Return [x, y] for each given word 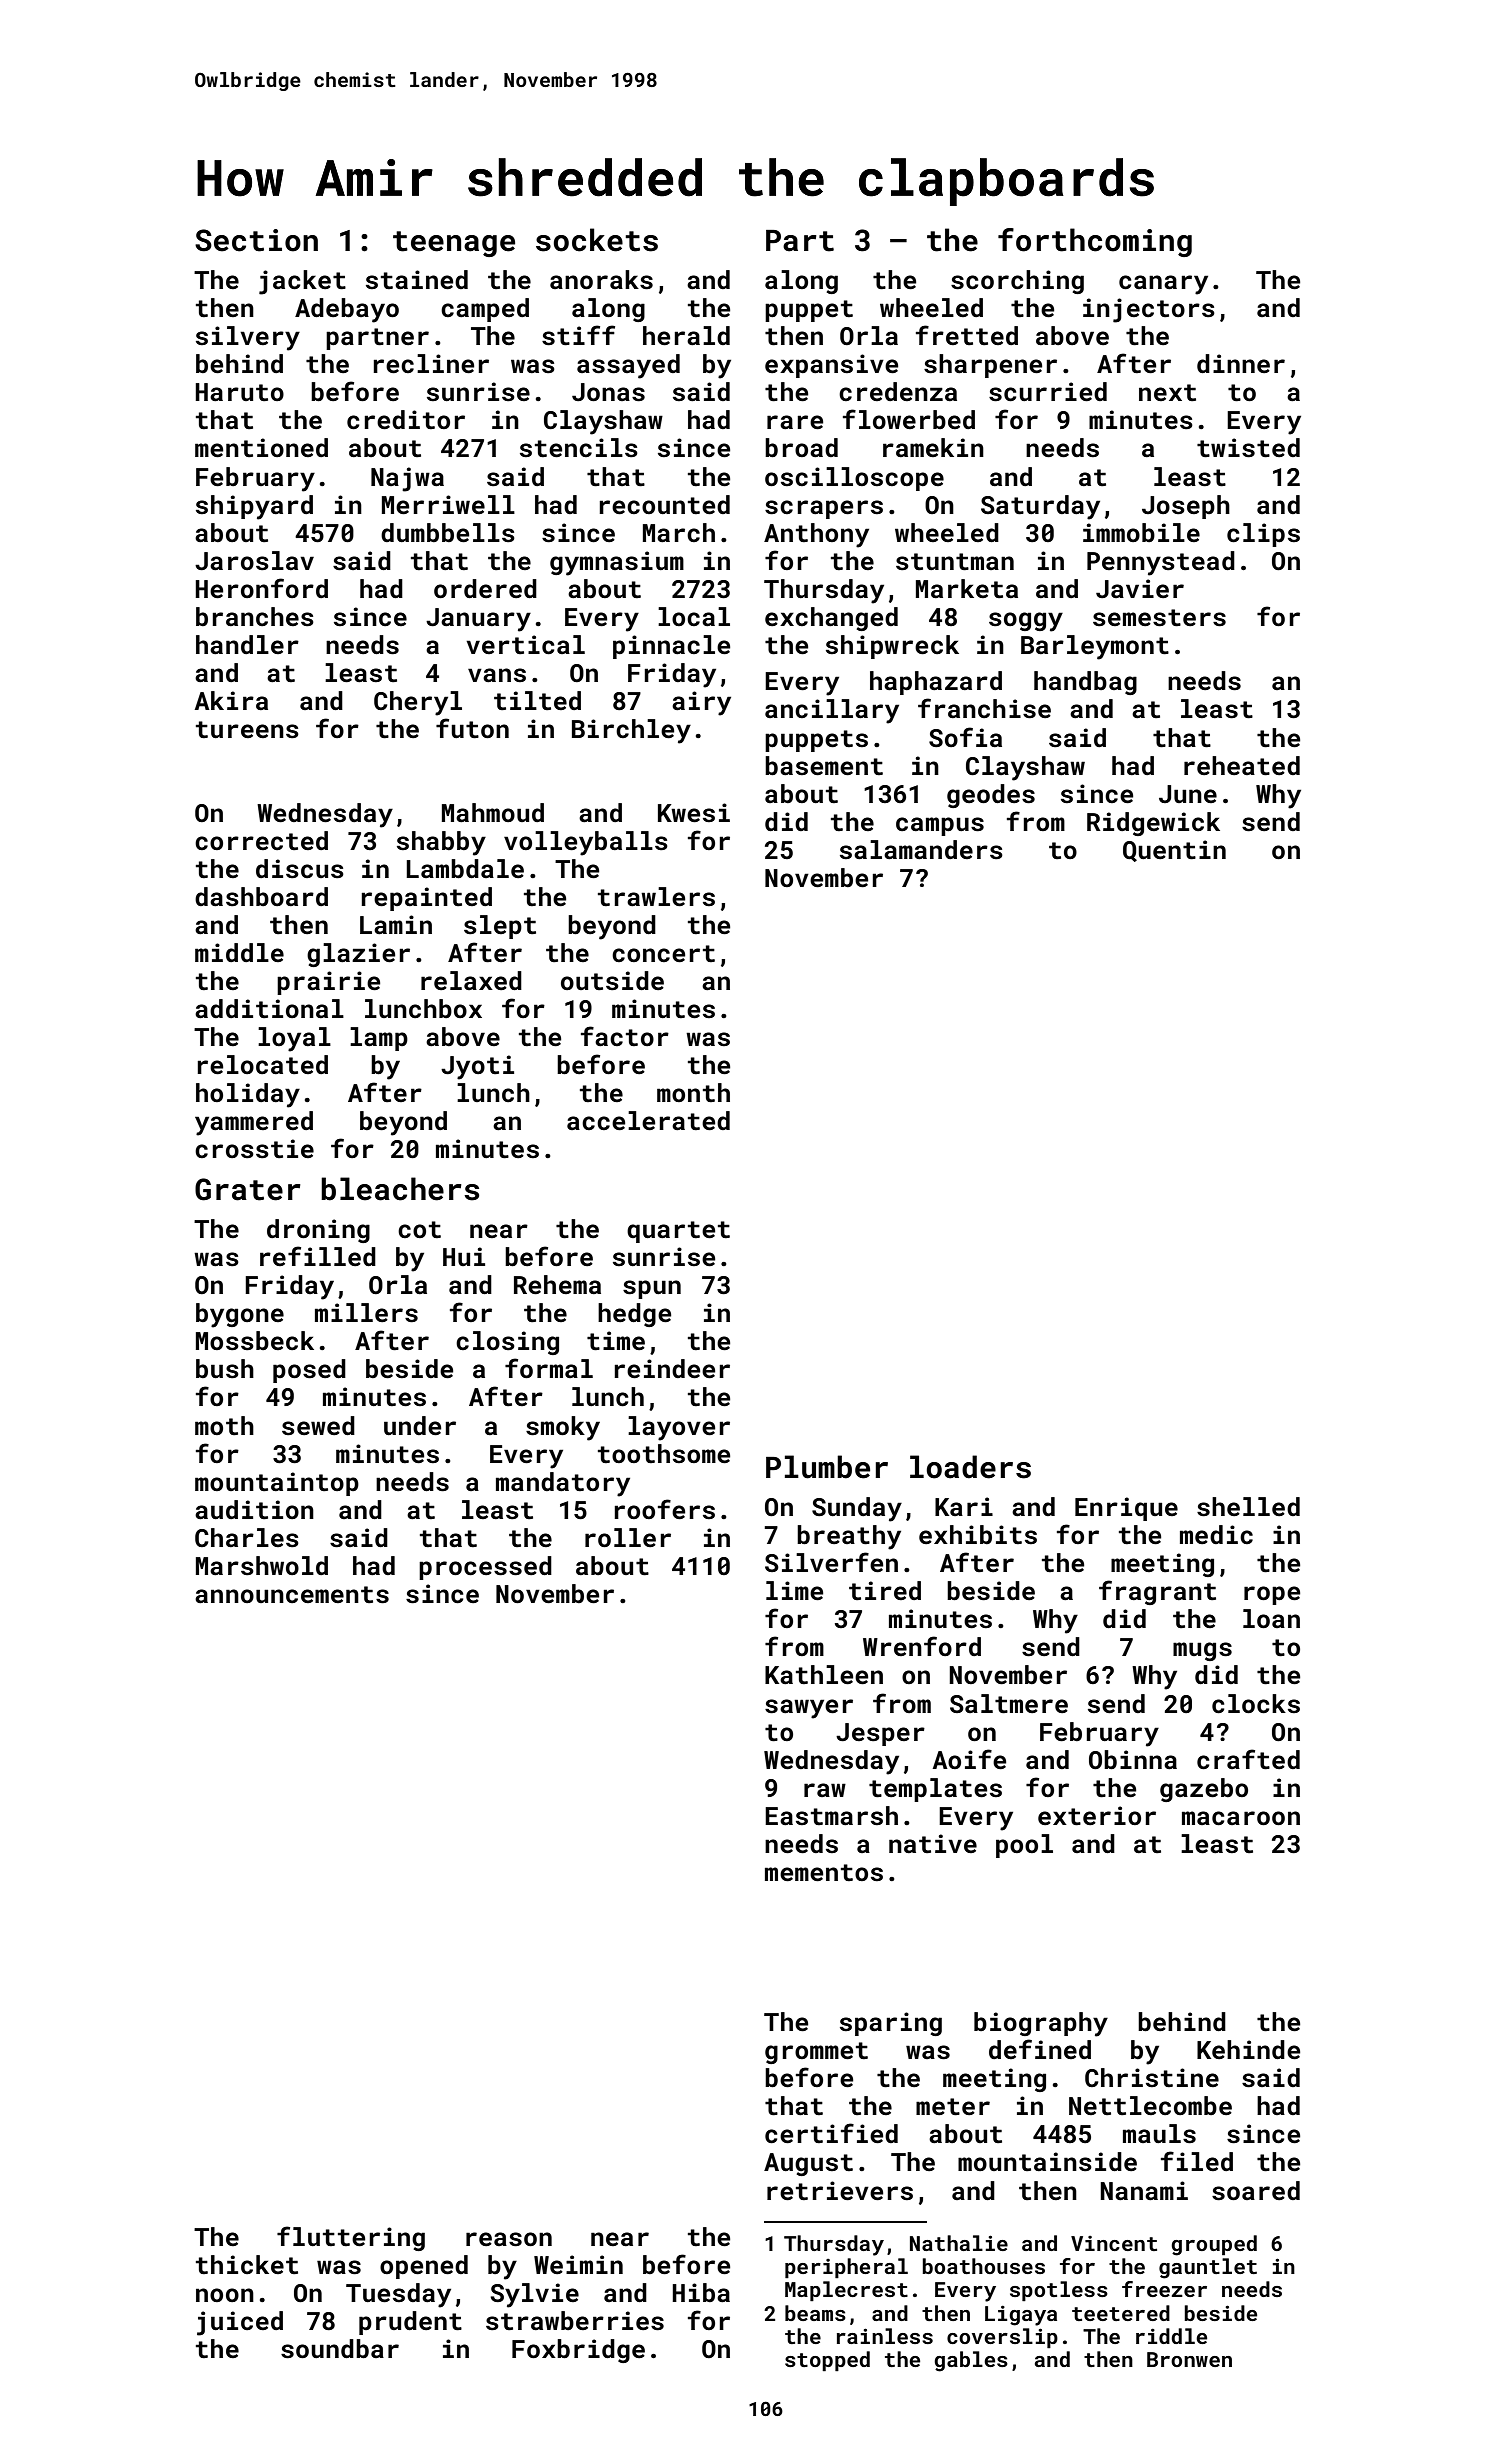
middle [239, 952]
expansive [831, 366]
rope [1272, 1595]
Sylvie [535, 2295]
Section [256, 240]
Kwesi [694, 813]
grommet [816, 2053]
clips [1263, 535]
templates [935, 1790]
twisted [1248, 448]
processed [485, 1568]
